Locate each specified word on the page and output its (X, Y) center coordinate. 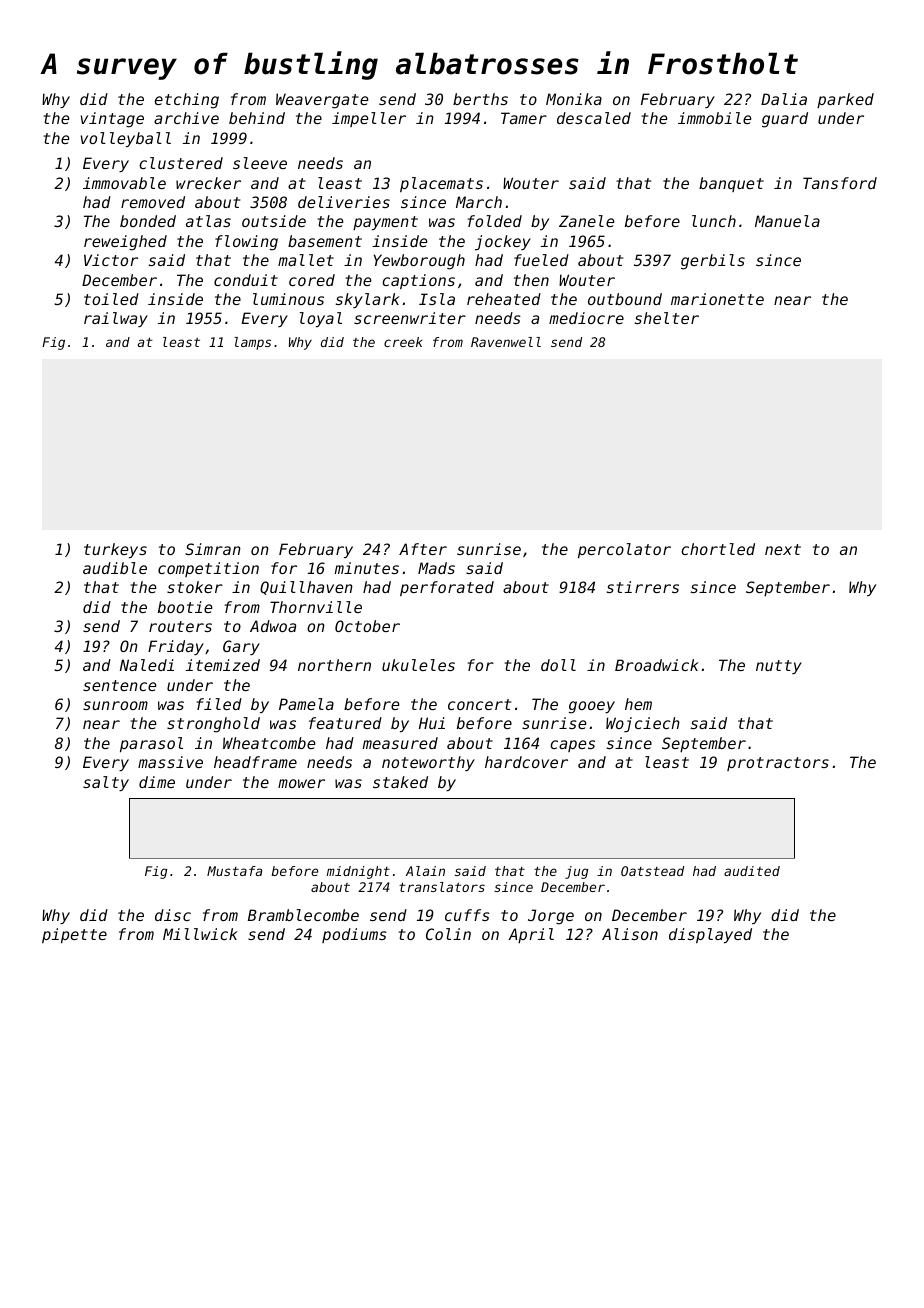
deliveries (344, 202)
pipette (74, 935)
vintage (112, 120)
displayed (710, 935)
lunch (714, 221)
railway (116, 319)
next (783, 549)
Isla (437, 299)
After (423, 549)
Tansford (840, 183)
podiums (354, 935)
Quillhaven (306, 588)
